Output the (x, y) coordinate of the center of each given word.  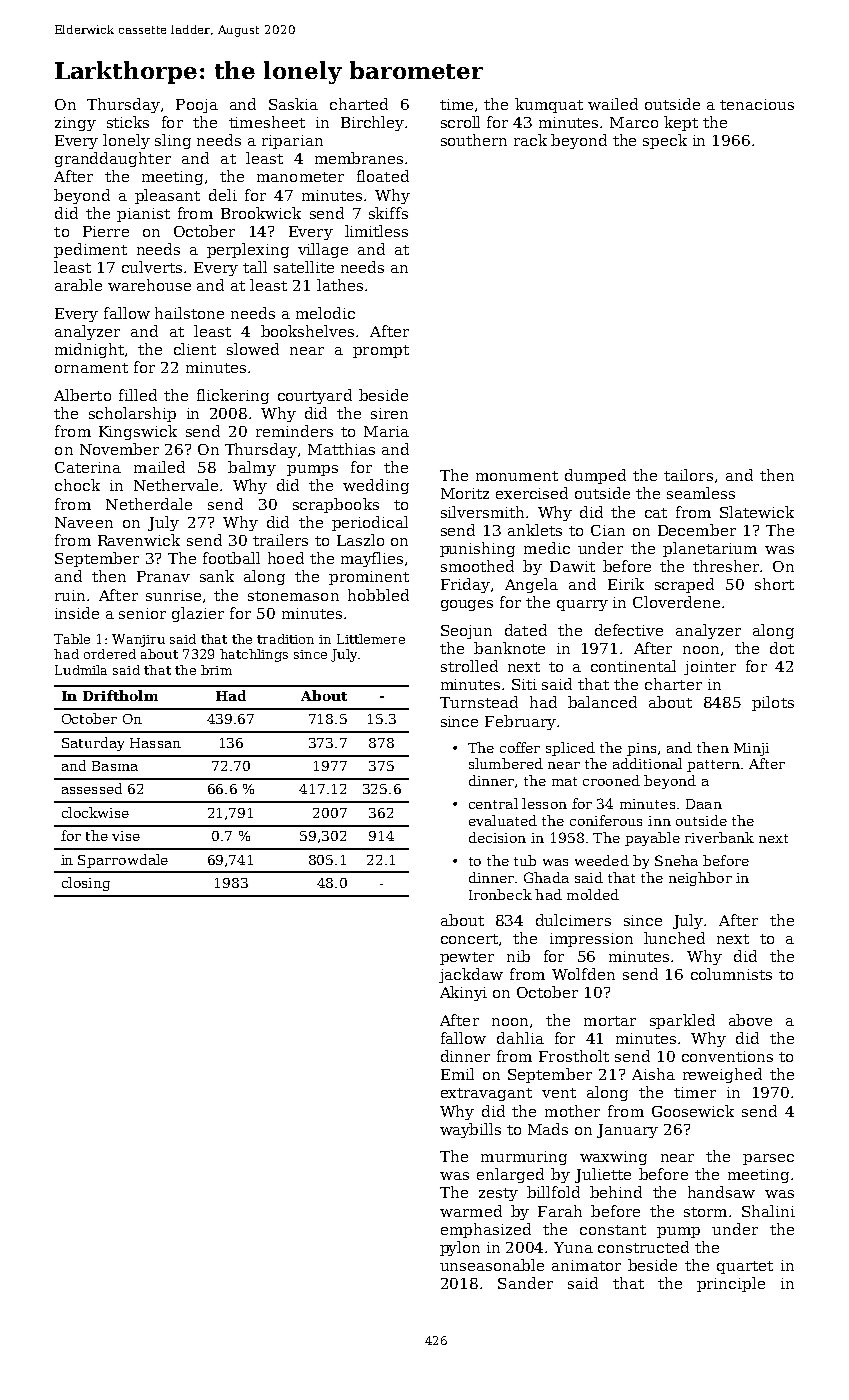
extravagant (486, 1094)
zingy (75, 124)
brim (216, 670)
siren (389, 413)
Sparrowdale (123, 861)
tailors (688, 475)
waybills (470, 1130)
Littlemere (371, 639)
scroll (460, 122)
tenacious (757, 104)
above (750, 1020)
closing (86, 884)
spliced (570, 749)
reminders (294, 431)
